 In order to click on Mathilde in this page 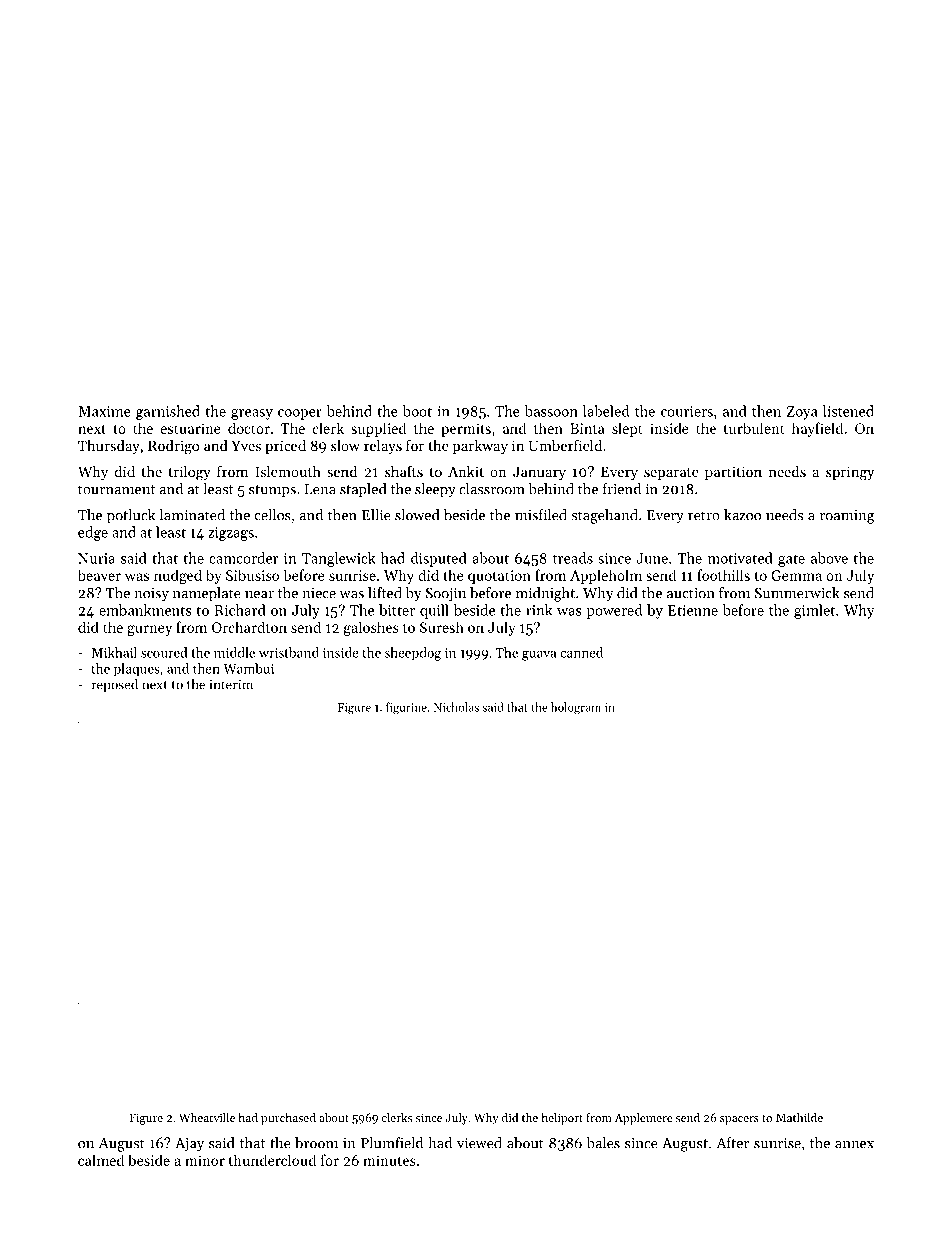, I will do `click(799, 1117)`.
